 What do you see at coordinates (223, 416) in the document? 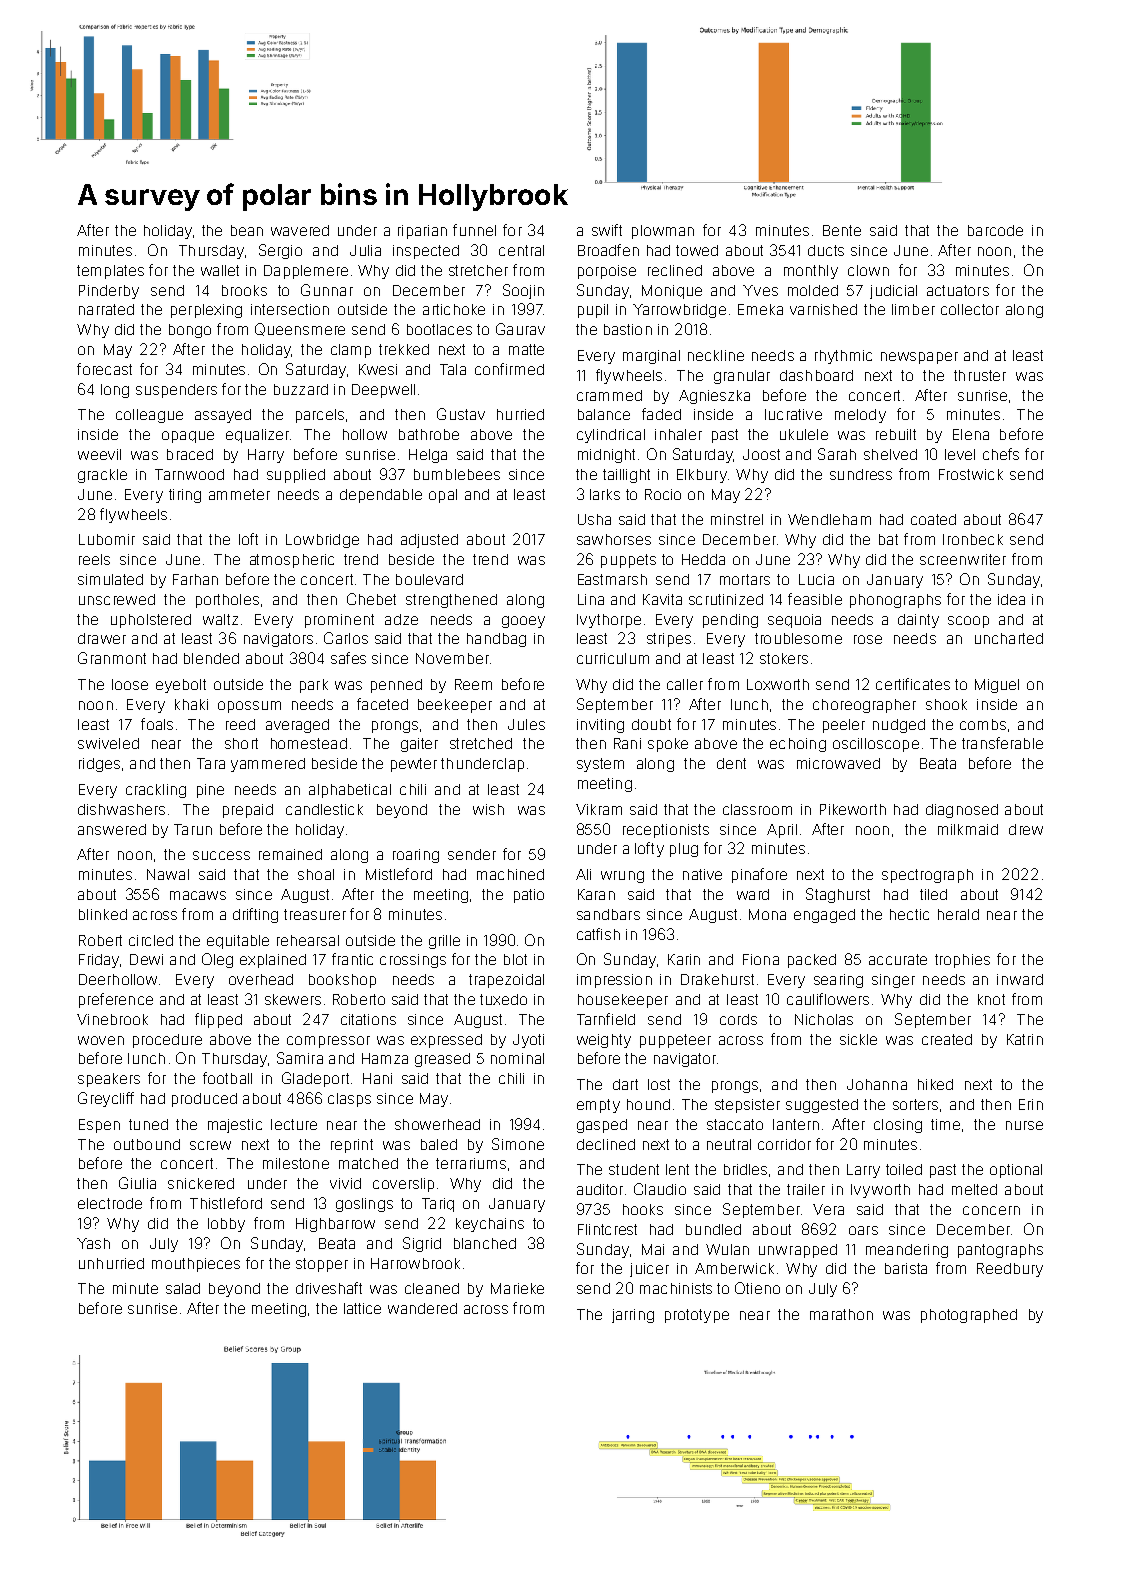
I see `assayed` at bounding box center [223, 416].
